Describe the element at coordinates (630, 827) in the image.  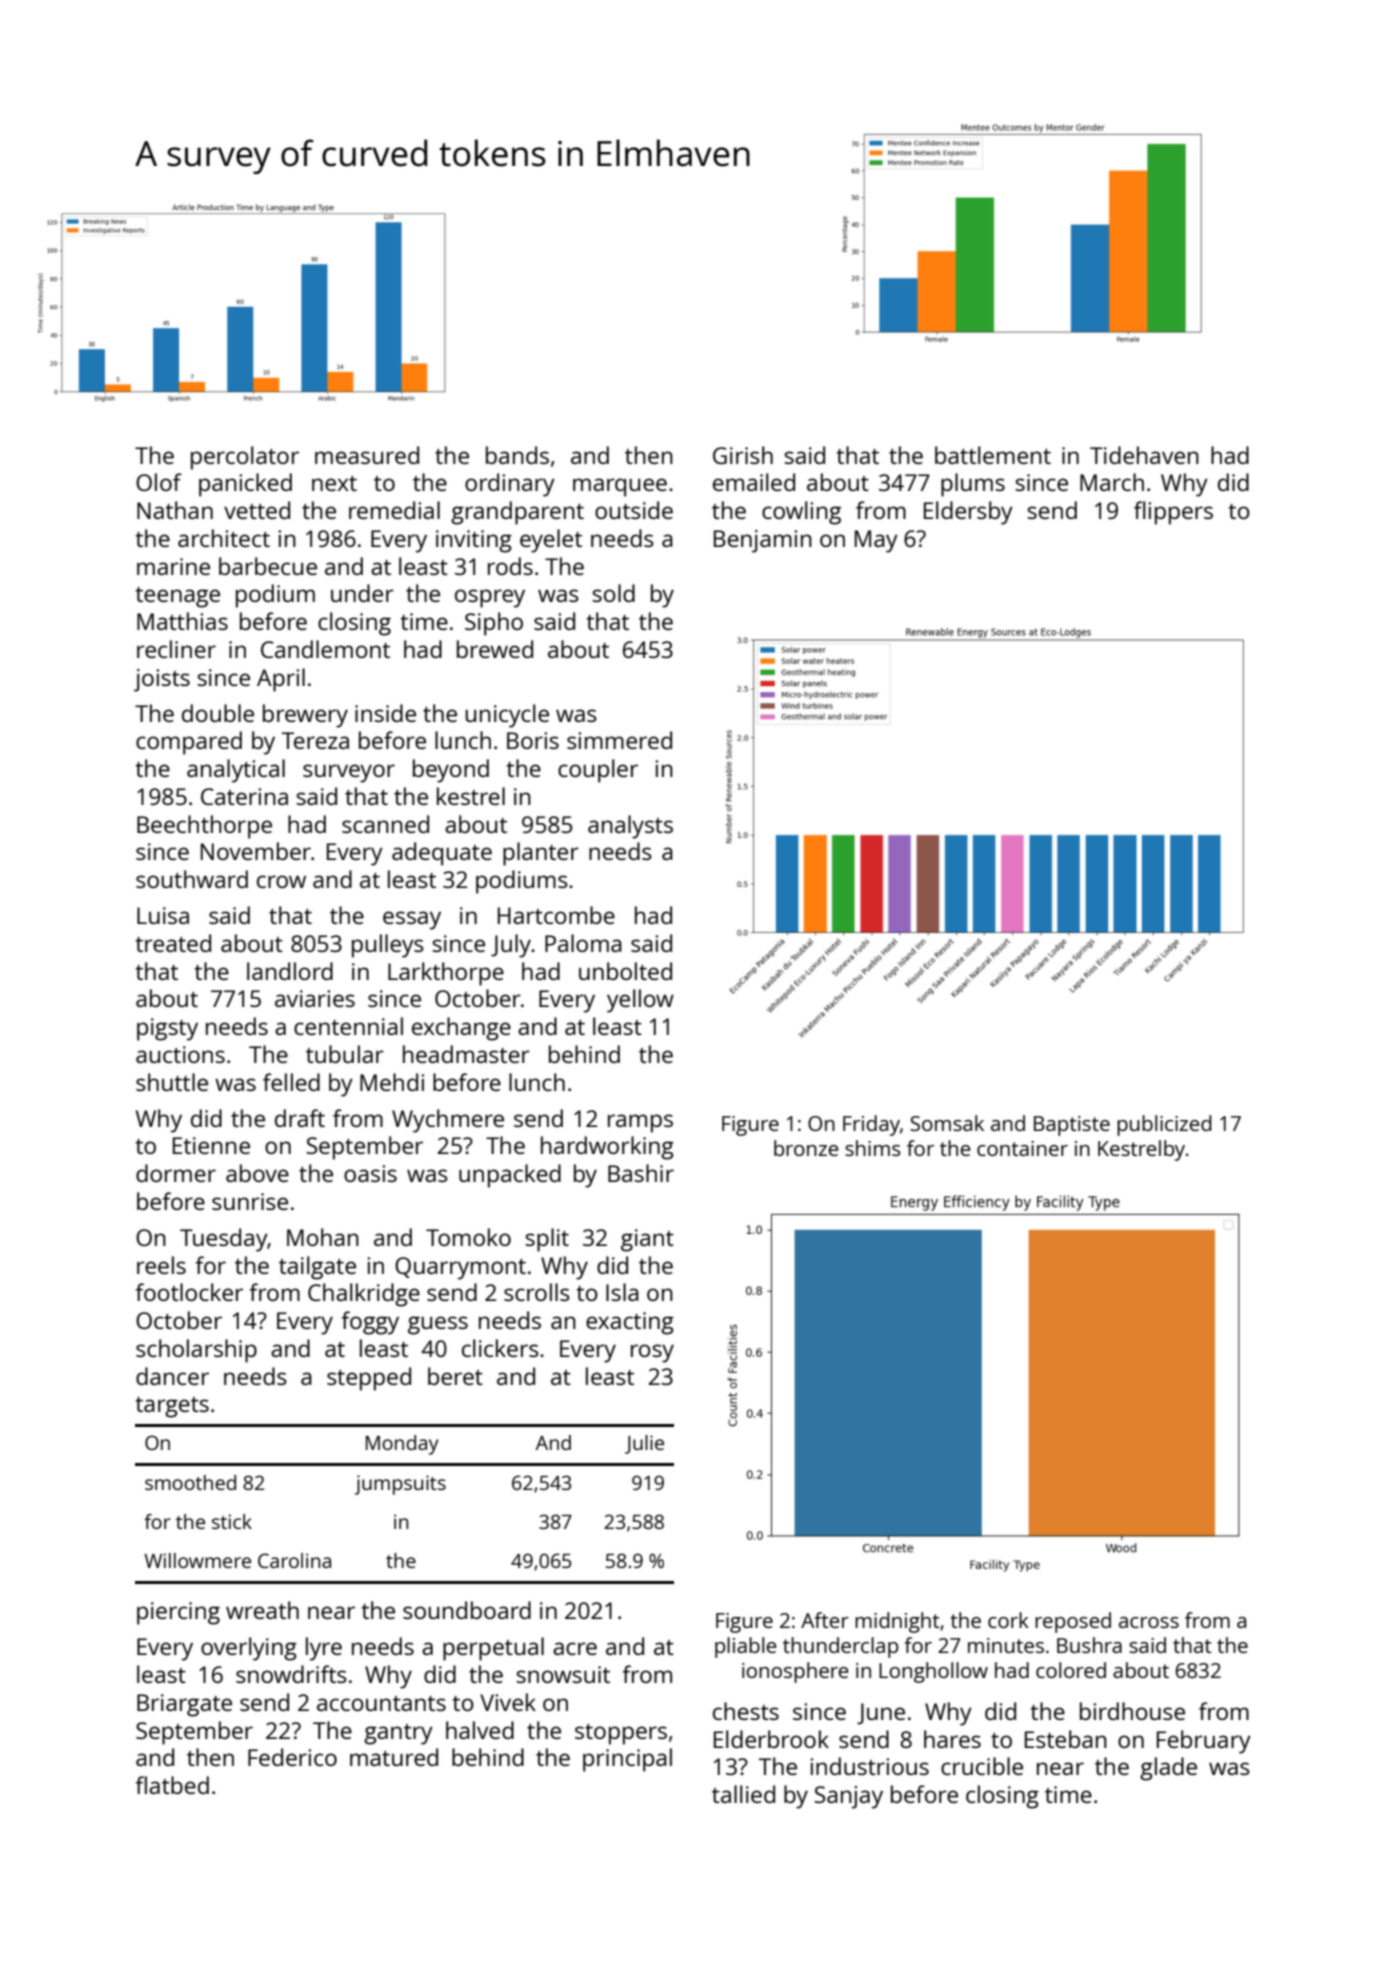
I see `analysts` at that location.
